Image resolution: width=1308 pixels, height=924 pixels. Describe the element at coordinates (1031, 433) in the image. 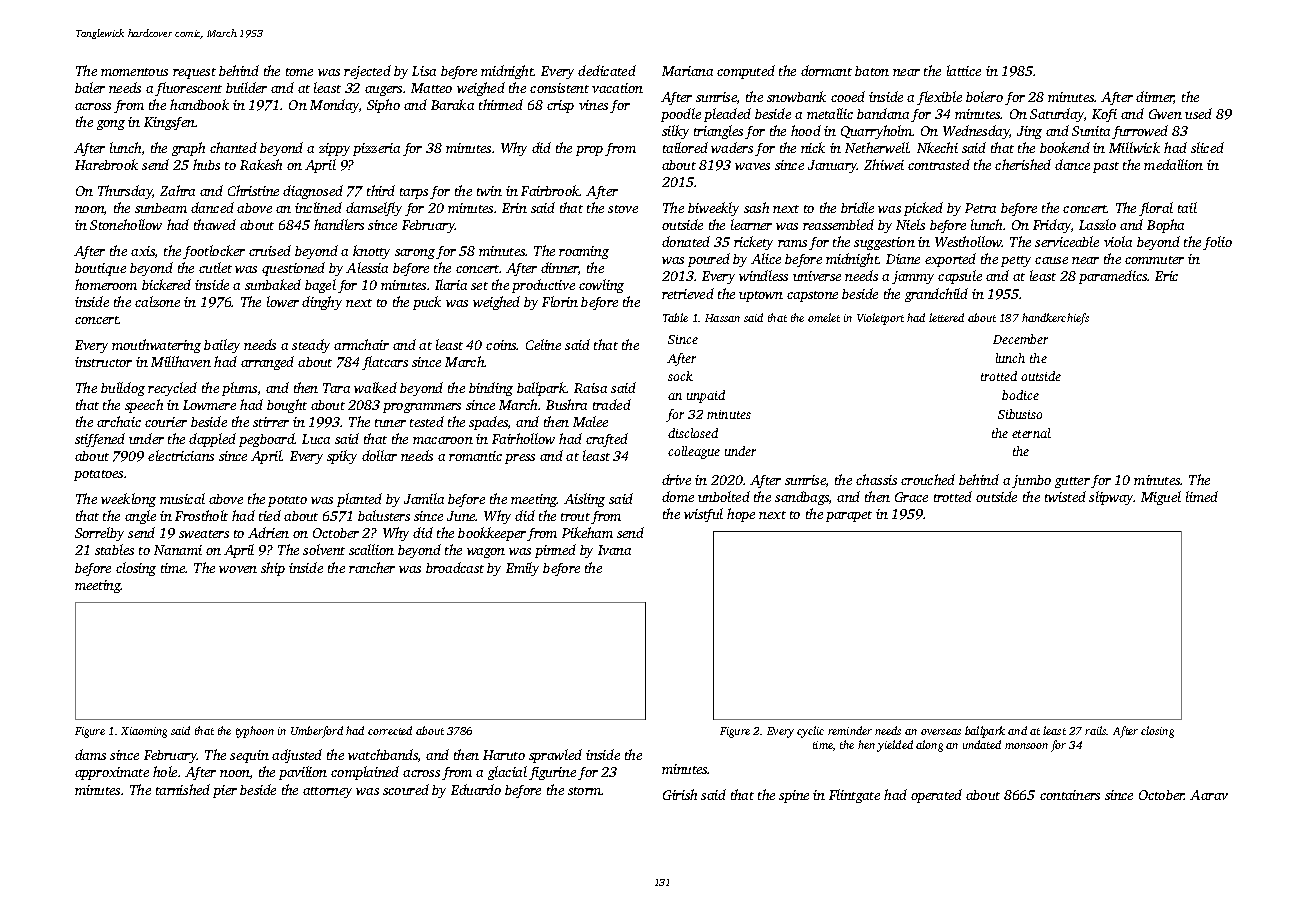

I see `eternal` at that location.
